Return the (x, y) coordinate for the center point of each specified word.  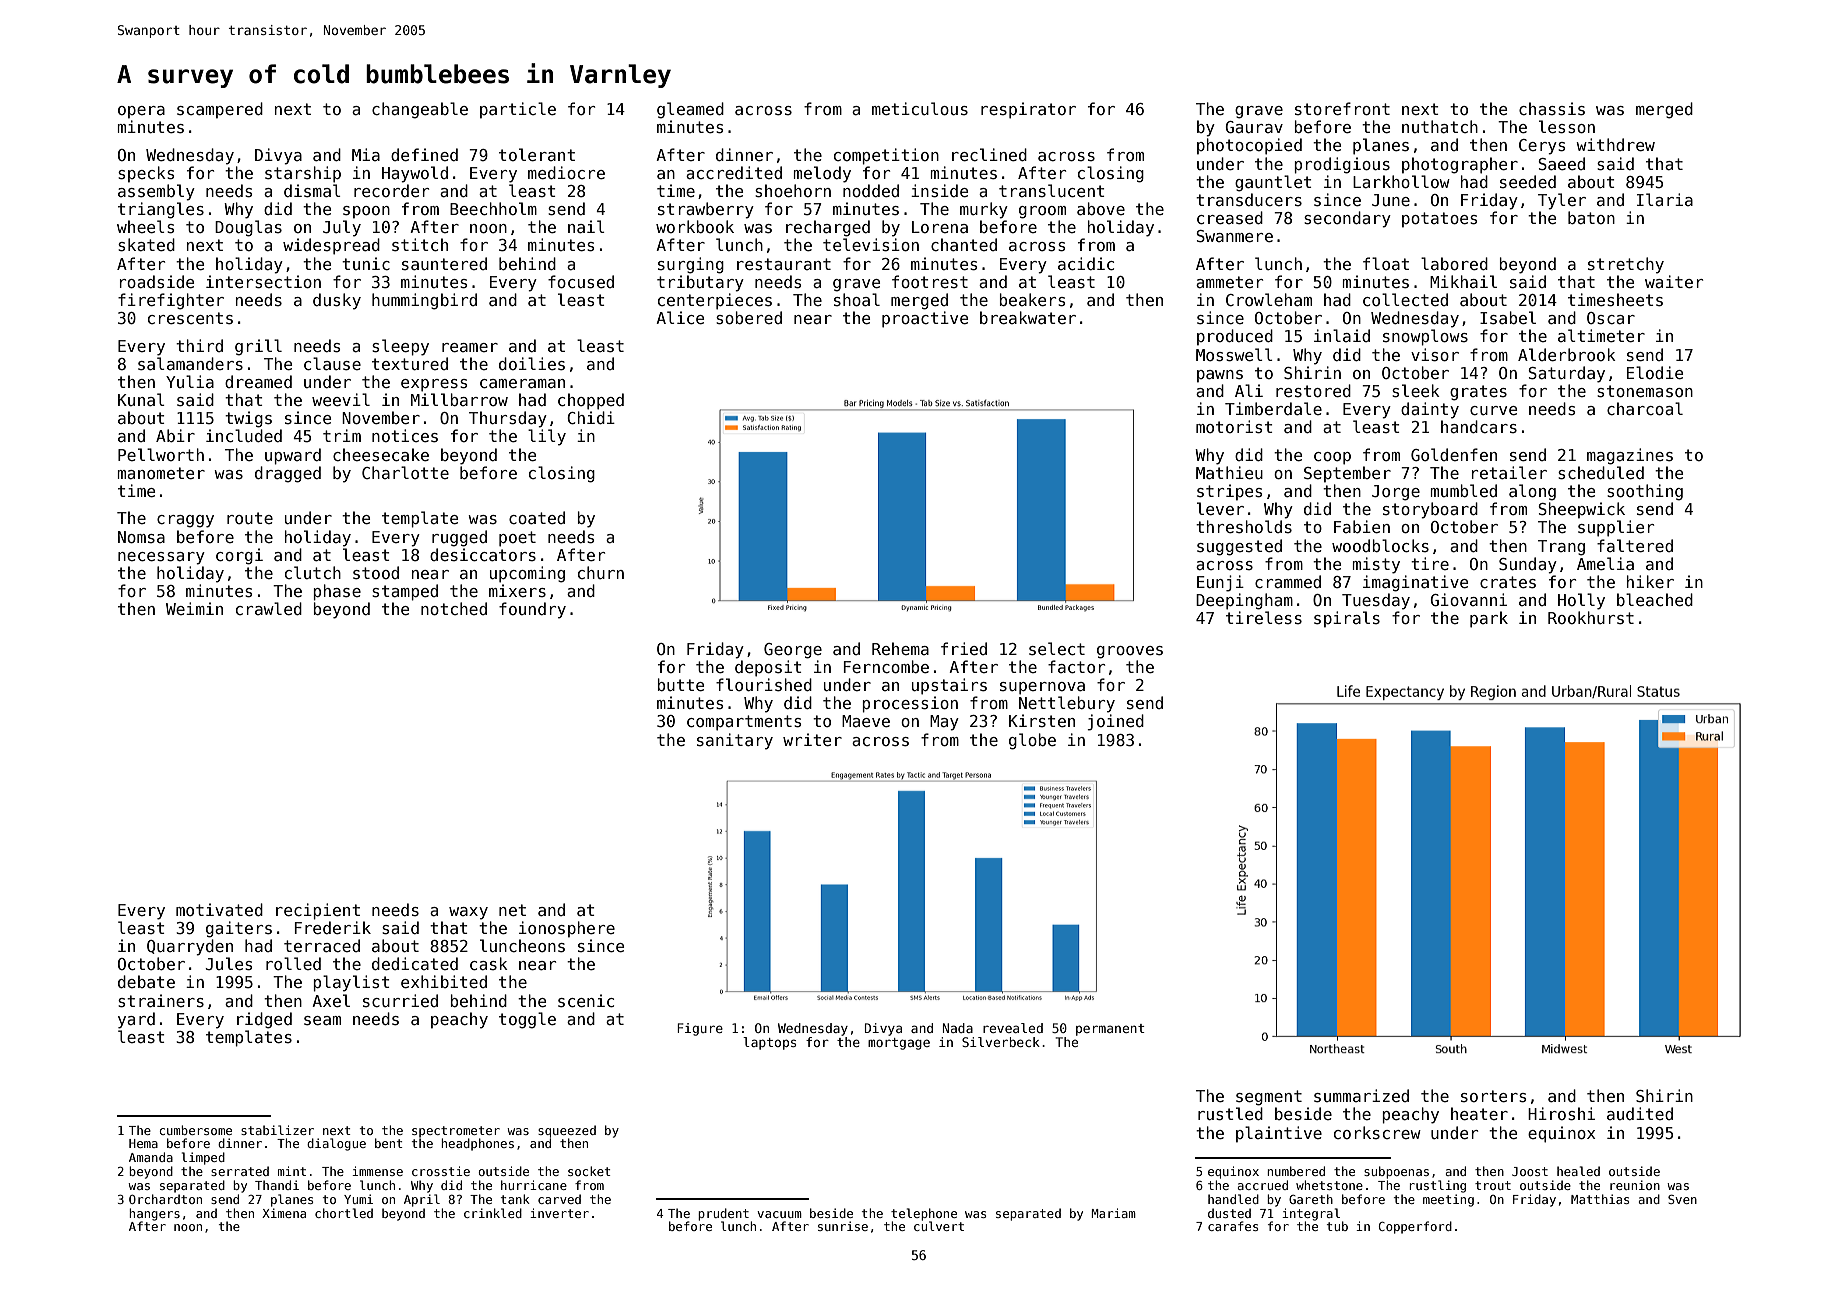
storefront (1342, 109)
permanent (1110, 1030)
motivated (219, 909)
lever (1220, 508)
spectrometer (456, 1132)
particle (518, 110)
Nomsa (141, 537)
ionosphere (567, 929)
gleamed (690, 110)
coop (1332, 458)
